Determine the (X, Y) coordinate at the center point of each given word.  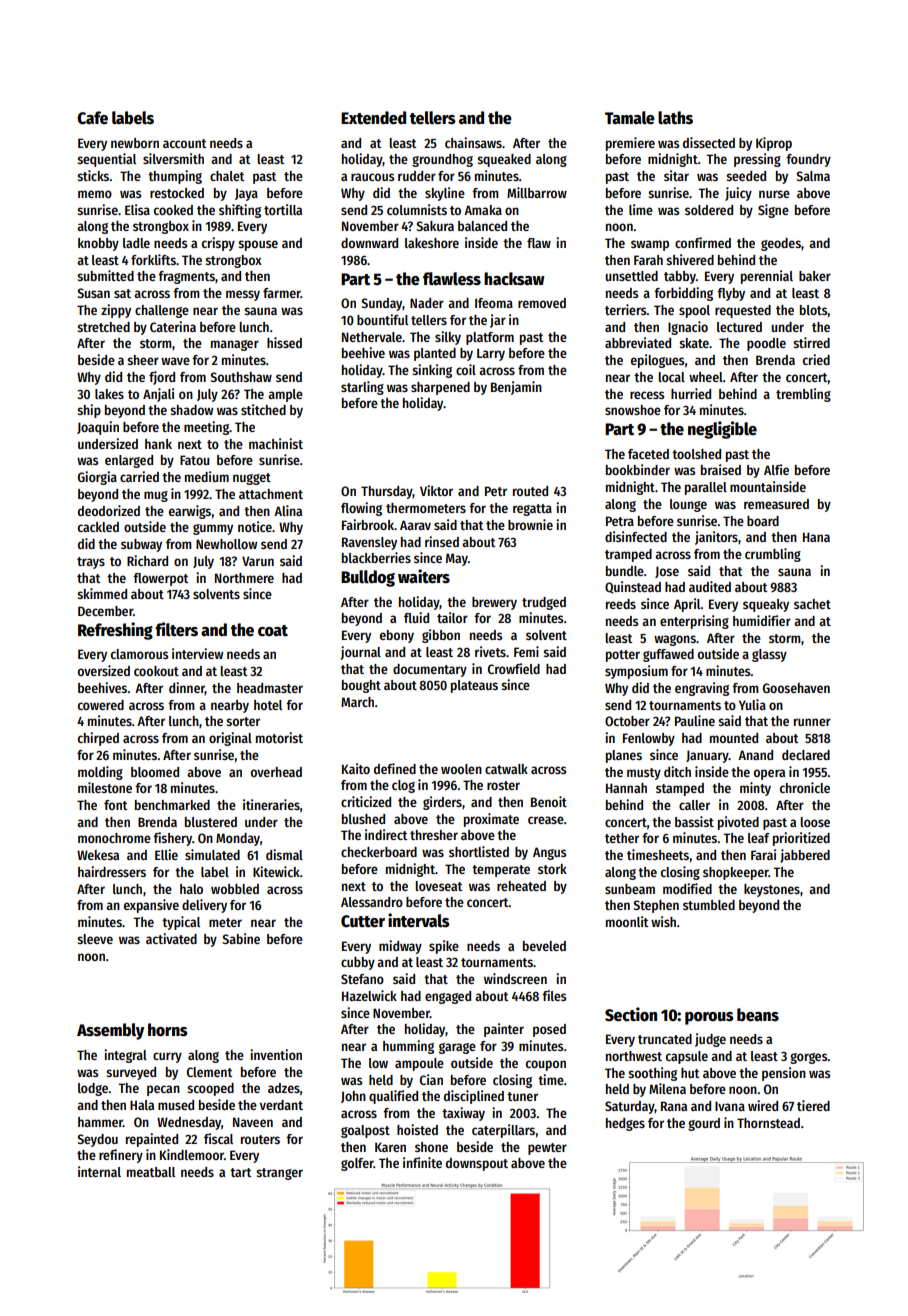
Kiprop (774, 144)
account (184, 143)
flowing (361, 509)
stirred (811, 342)
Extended (373, 118)
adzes (284, 1088)
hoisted (417, 1129)
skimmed (102, 593)
